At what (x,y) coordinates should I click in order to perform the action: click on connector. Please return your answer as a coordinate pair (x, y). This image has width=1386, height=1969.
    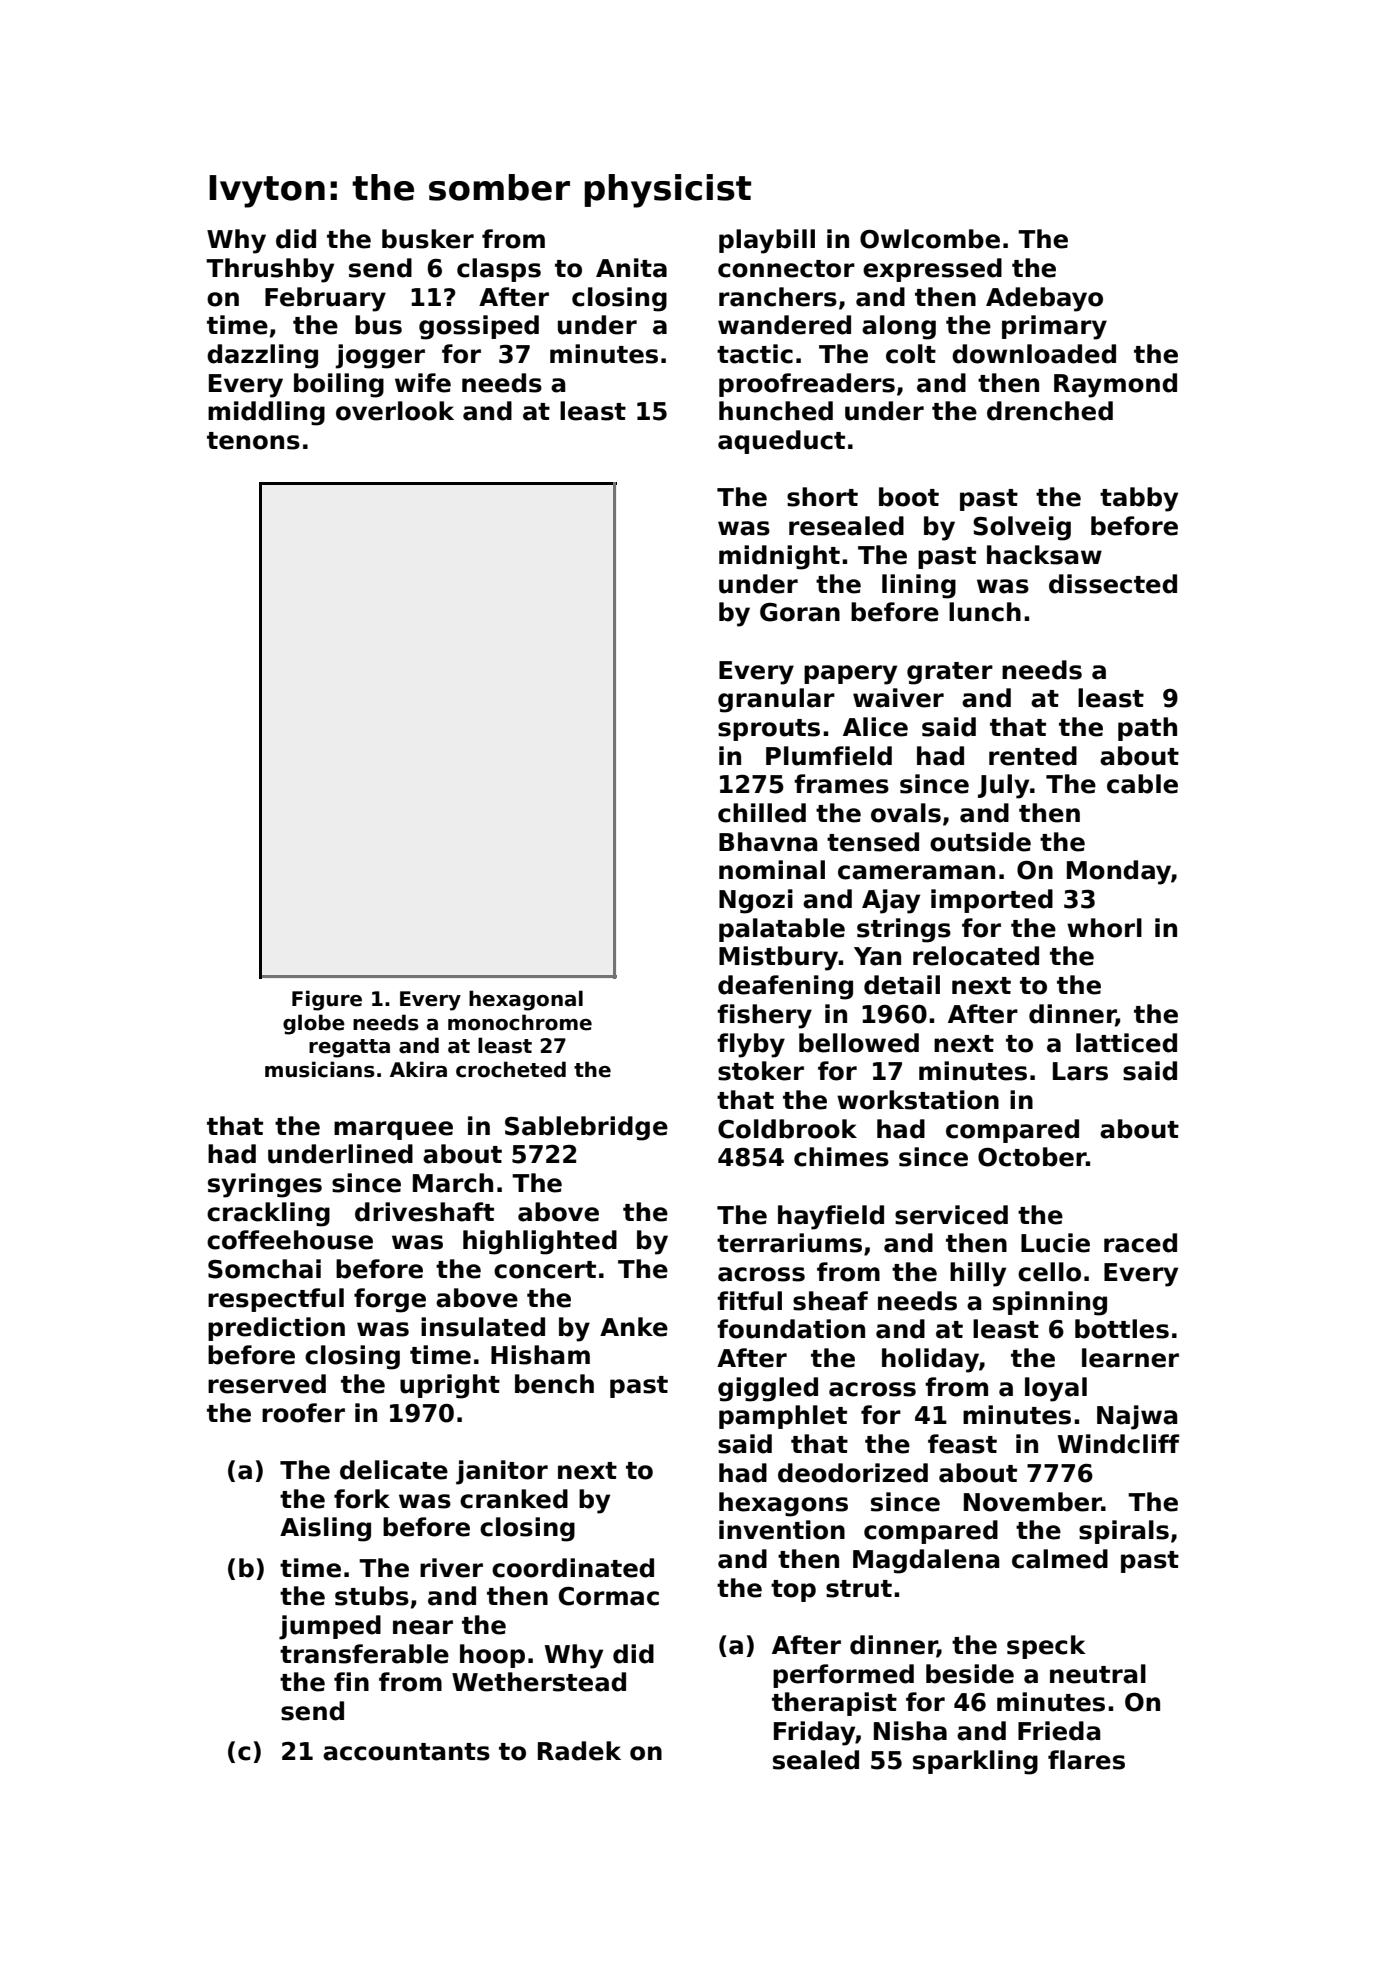
    Looking at the image, I should click on (786, 269).
